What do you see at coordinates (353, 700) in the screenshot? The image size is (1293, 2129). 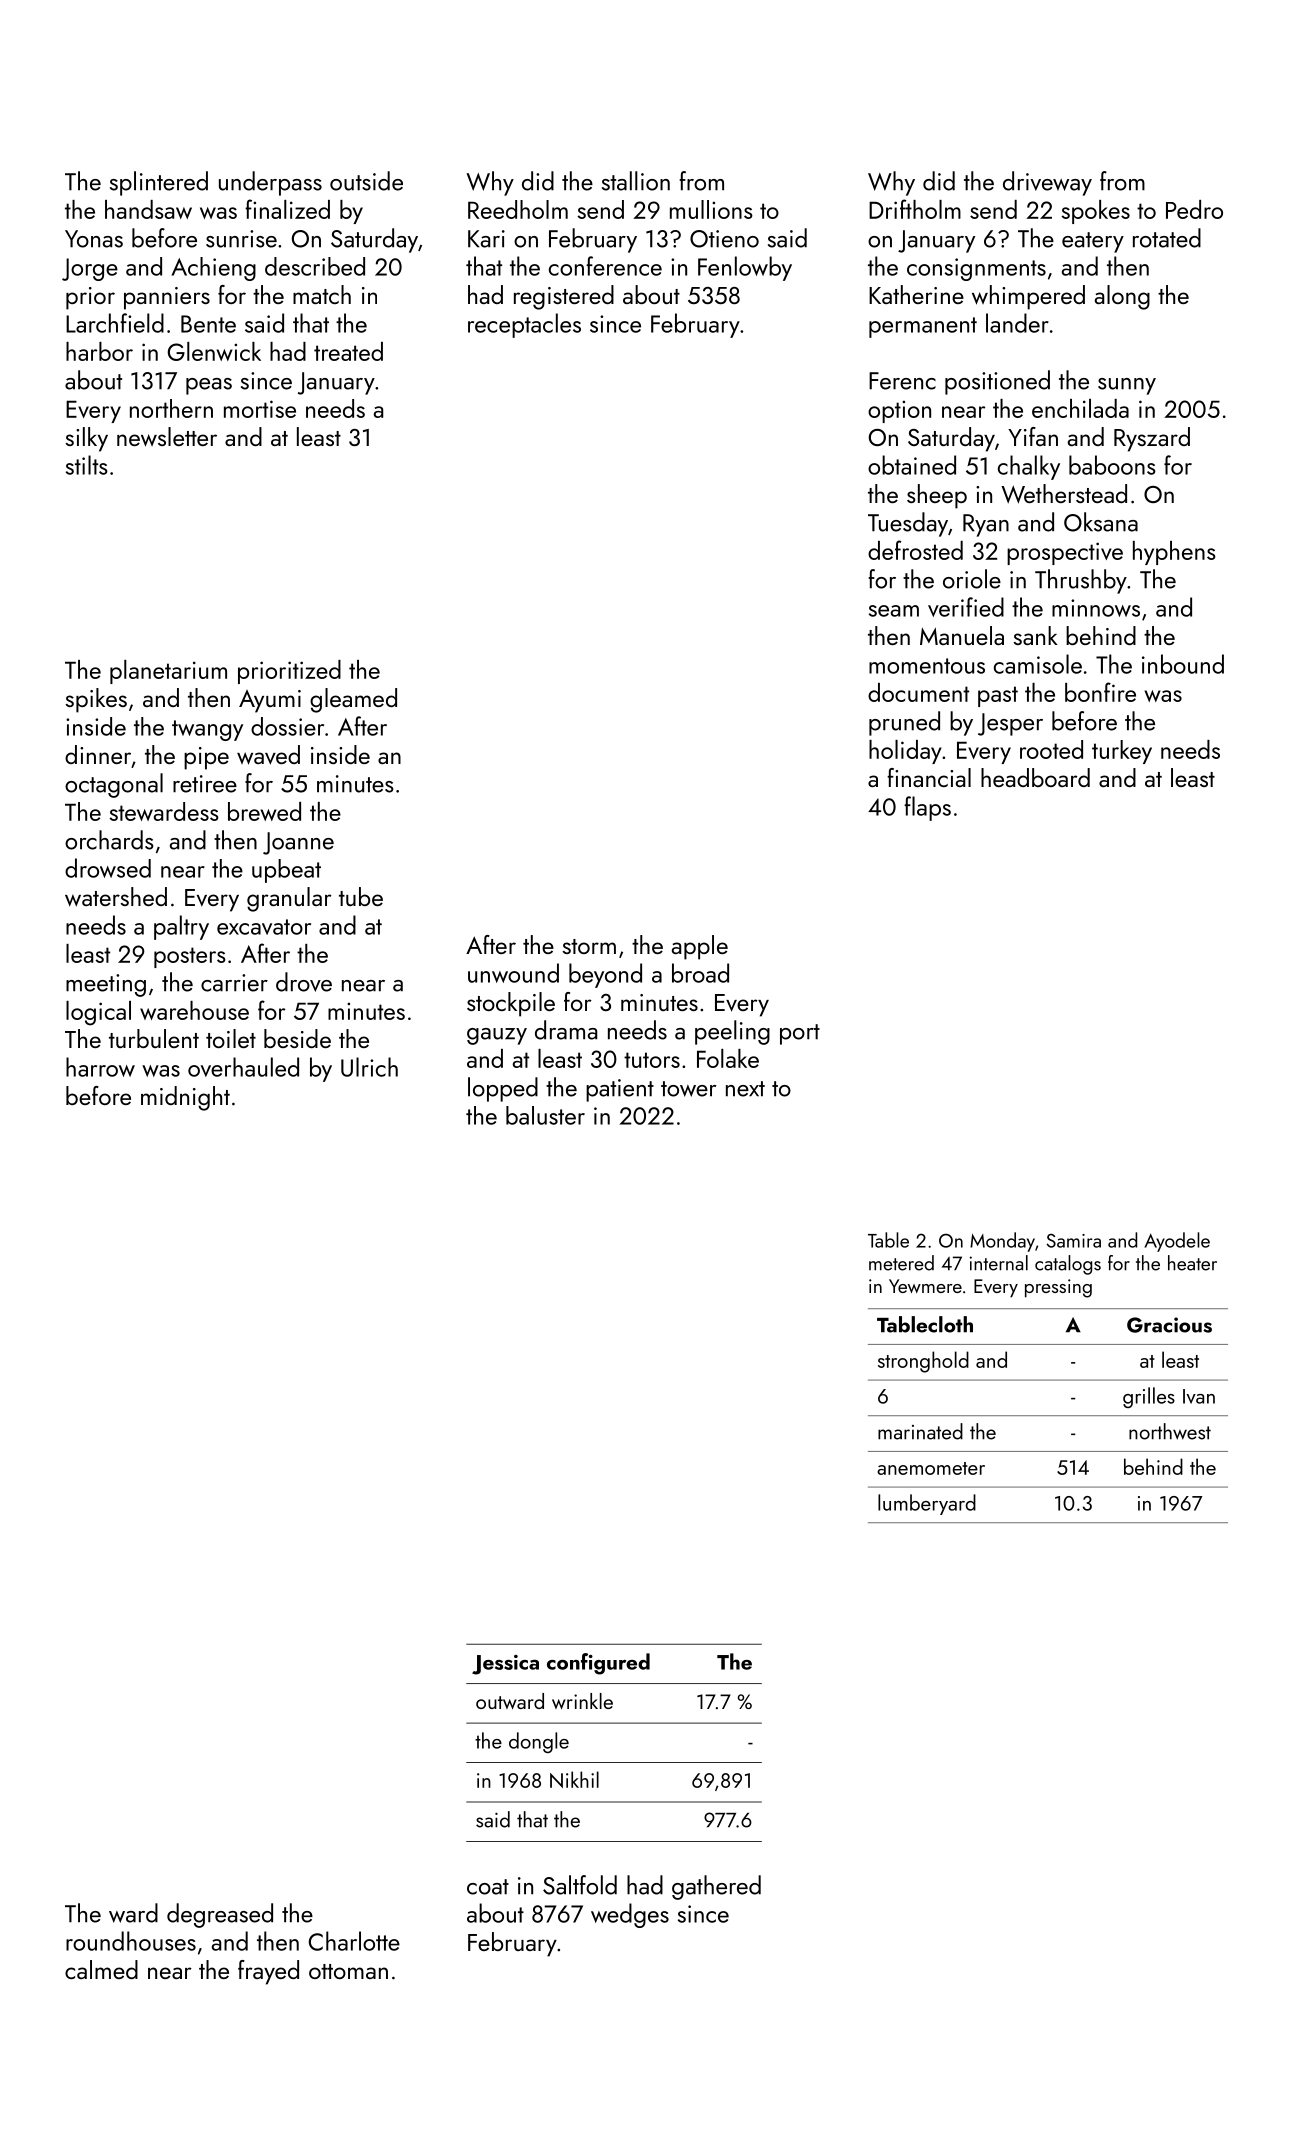 I see `gleamed` at bounding box center [353, 700].
